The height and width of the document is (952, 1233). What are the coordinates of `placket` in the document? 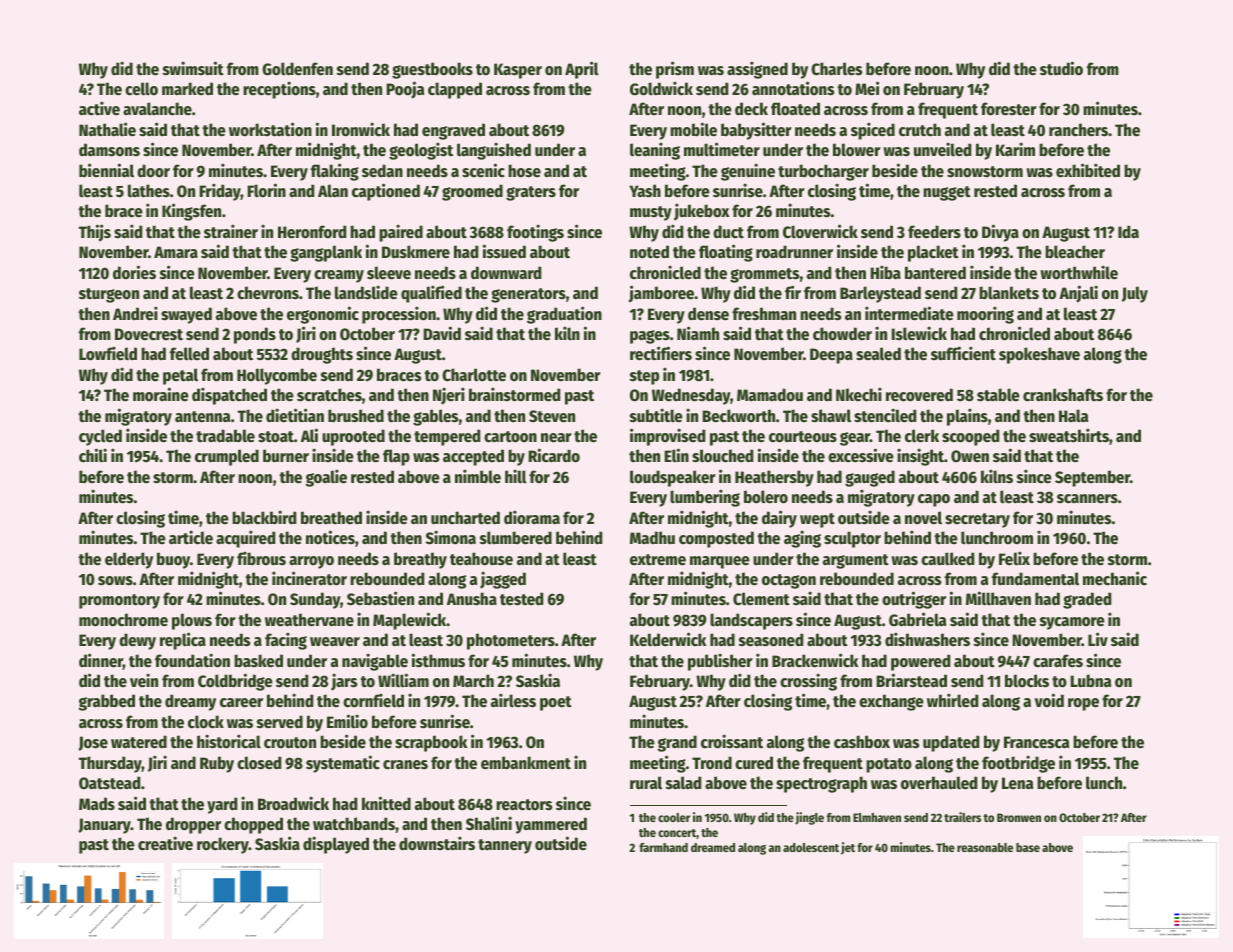 It's located at (933, 253).
